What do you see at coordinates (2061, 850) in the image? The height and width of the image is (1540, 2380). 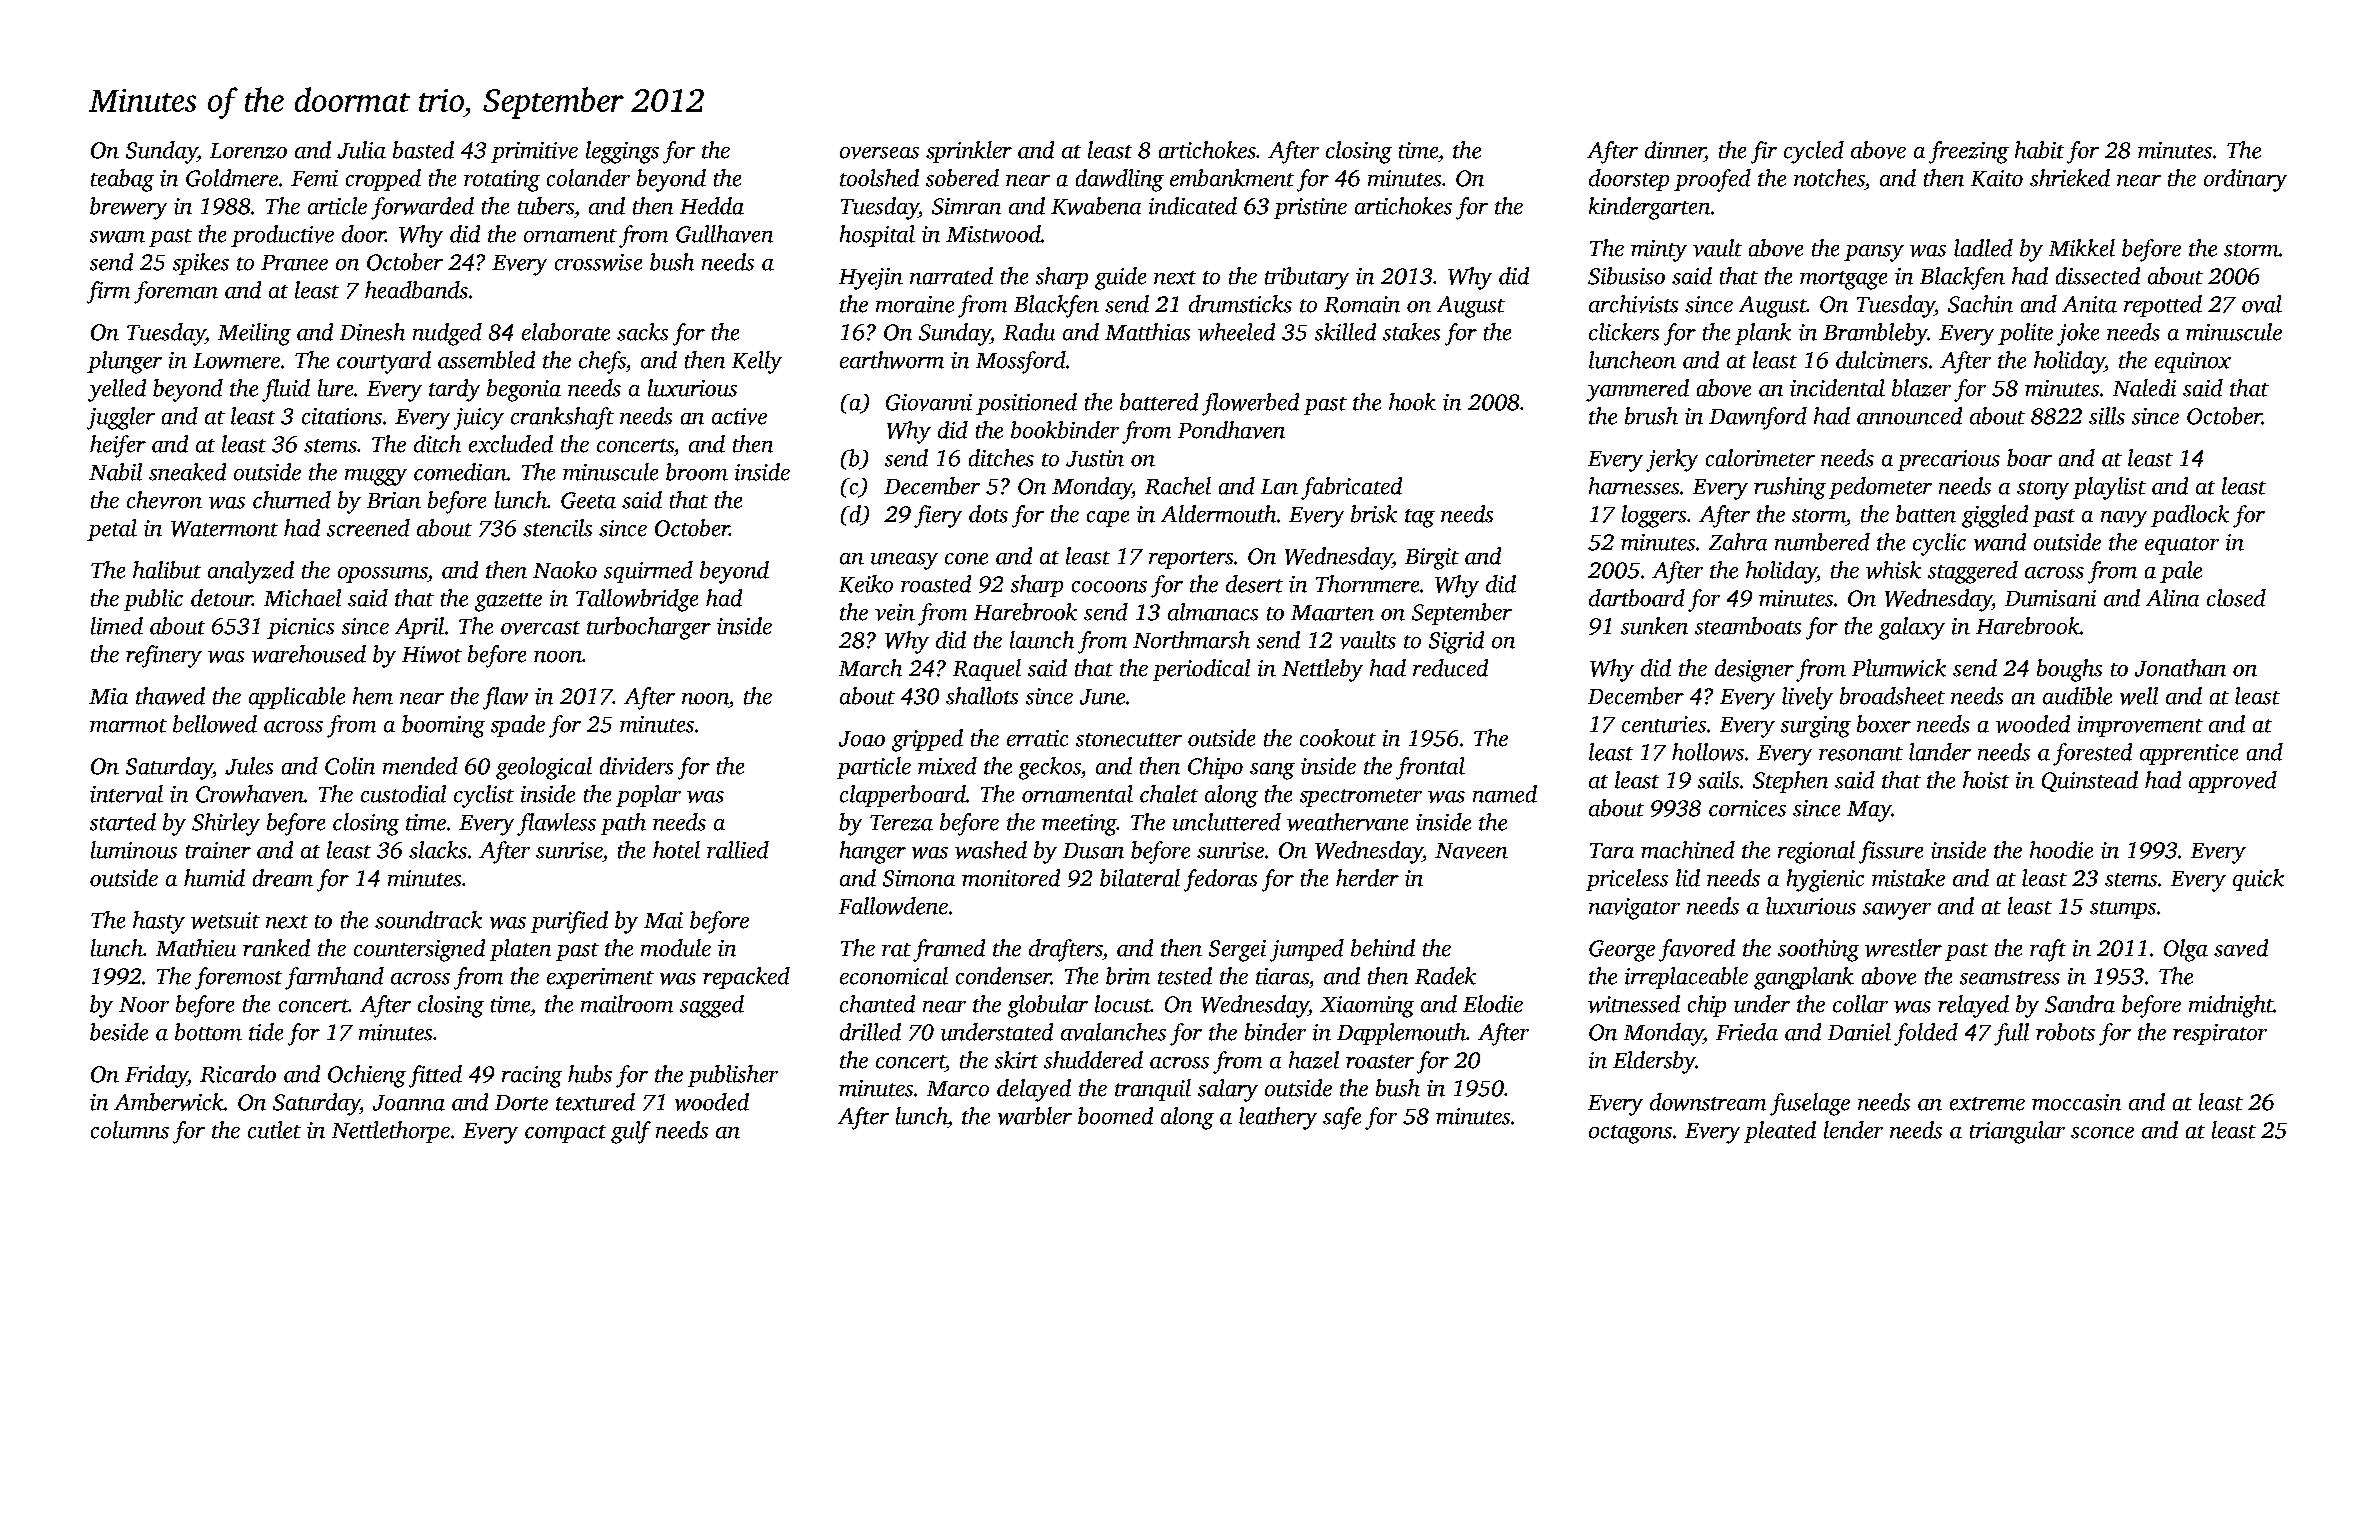 I see `hoodie` at bounding box center [2061, 850].
